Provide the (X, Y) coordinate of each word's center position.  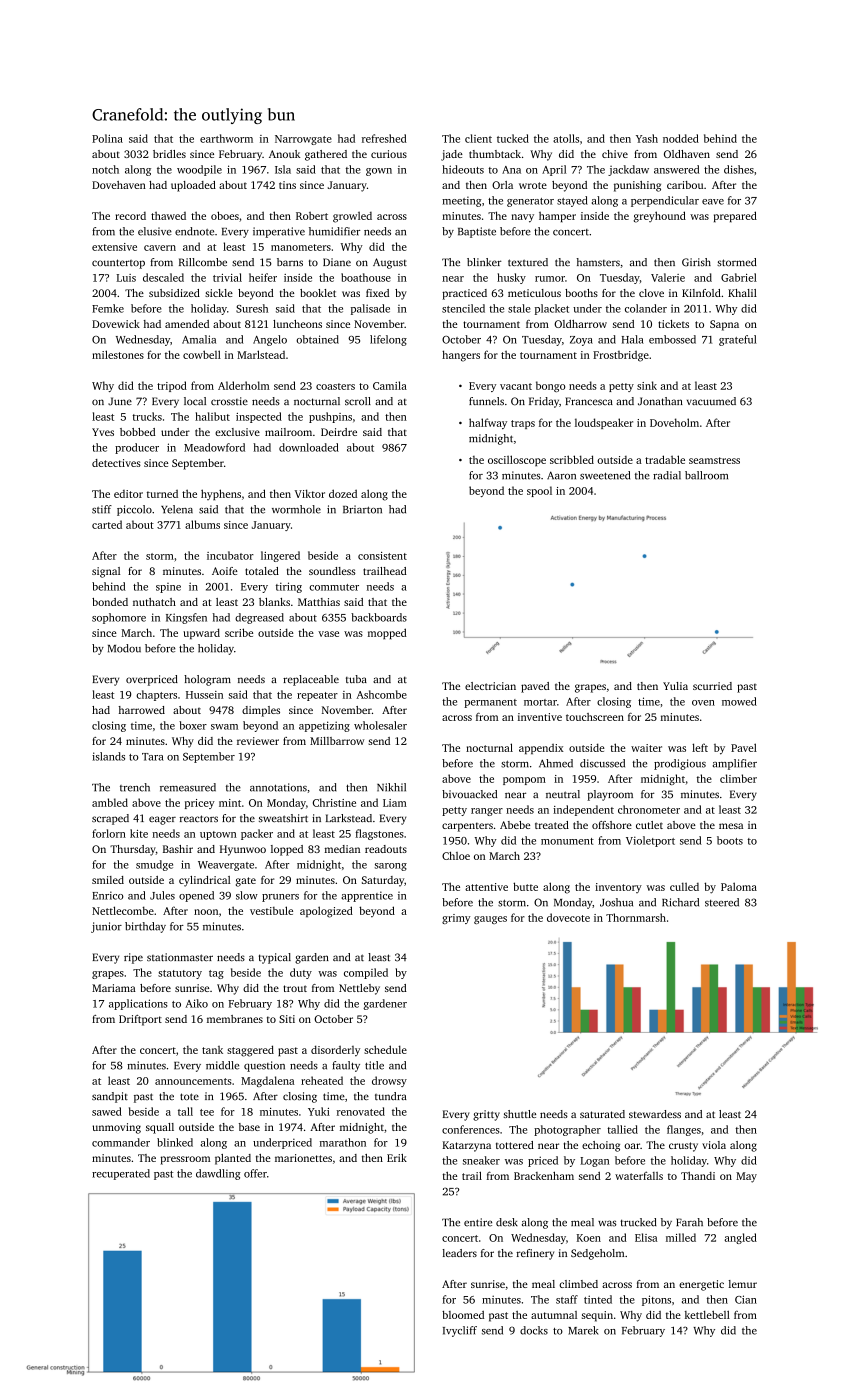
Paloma (739, 886)
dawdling (218, 1174)
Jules (162, 895)
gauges (490, 920)
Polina (107, 138)
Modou (124, 648)
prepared (735, 216)
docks (534, 1330)
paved (535, 687)
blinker (484, 262)
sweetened (605, 475)
